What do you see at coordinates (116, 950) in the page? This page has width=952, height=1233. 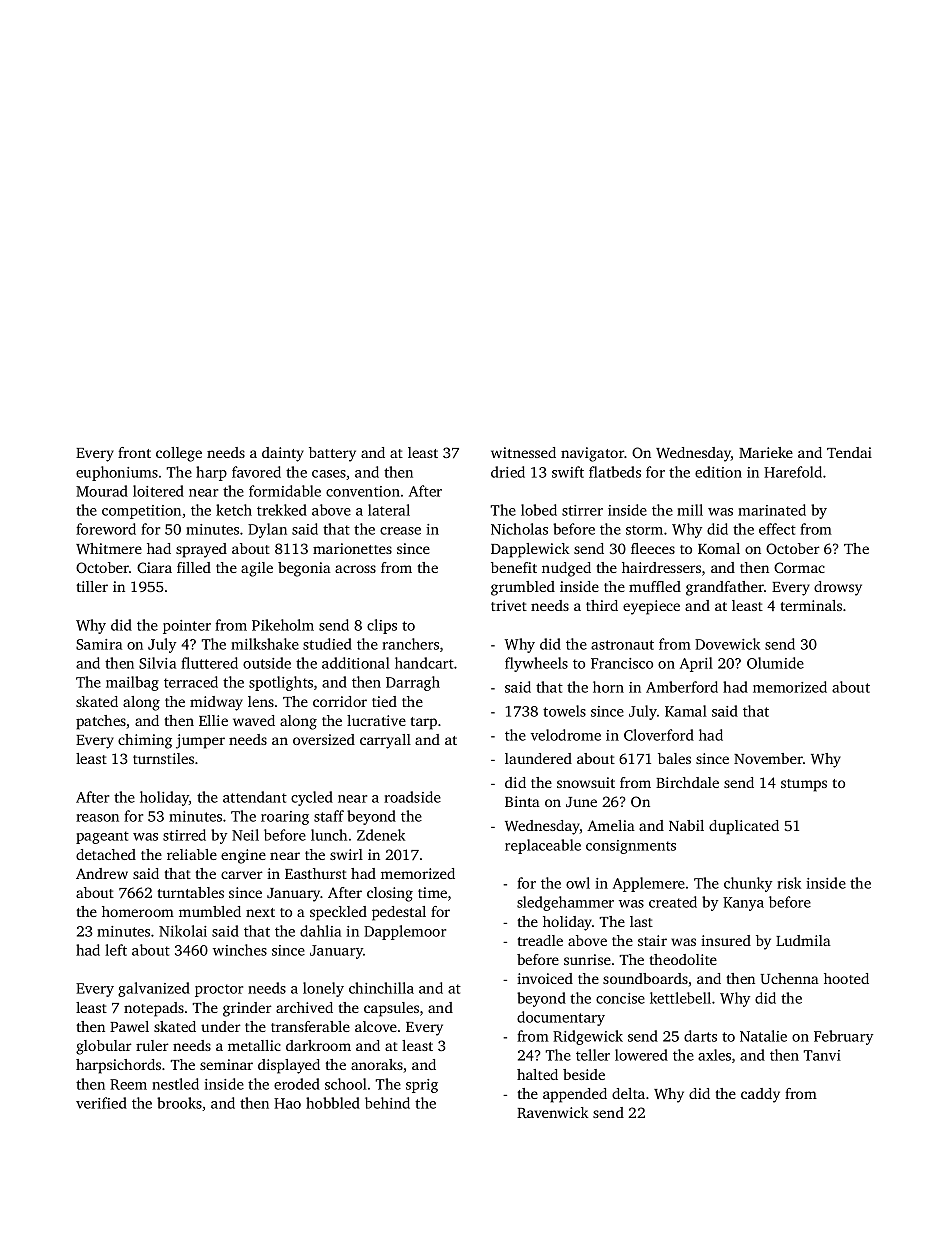 I see `left` at bounding box center [116, 950].
